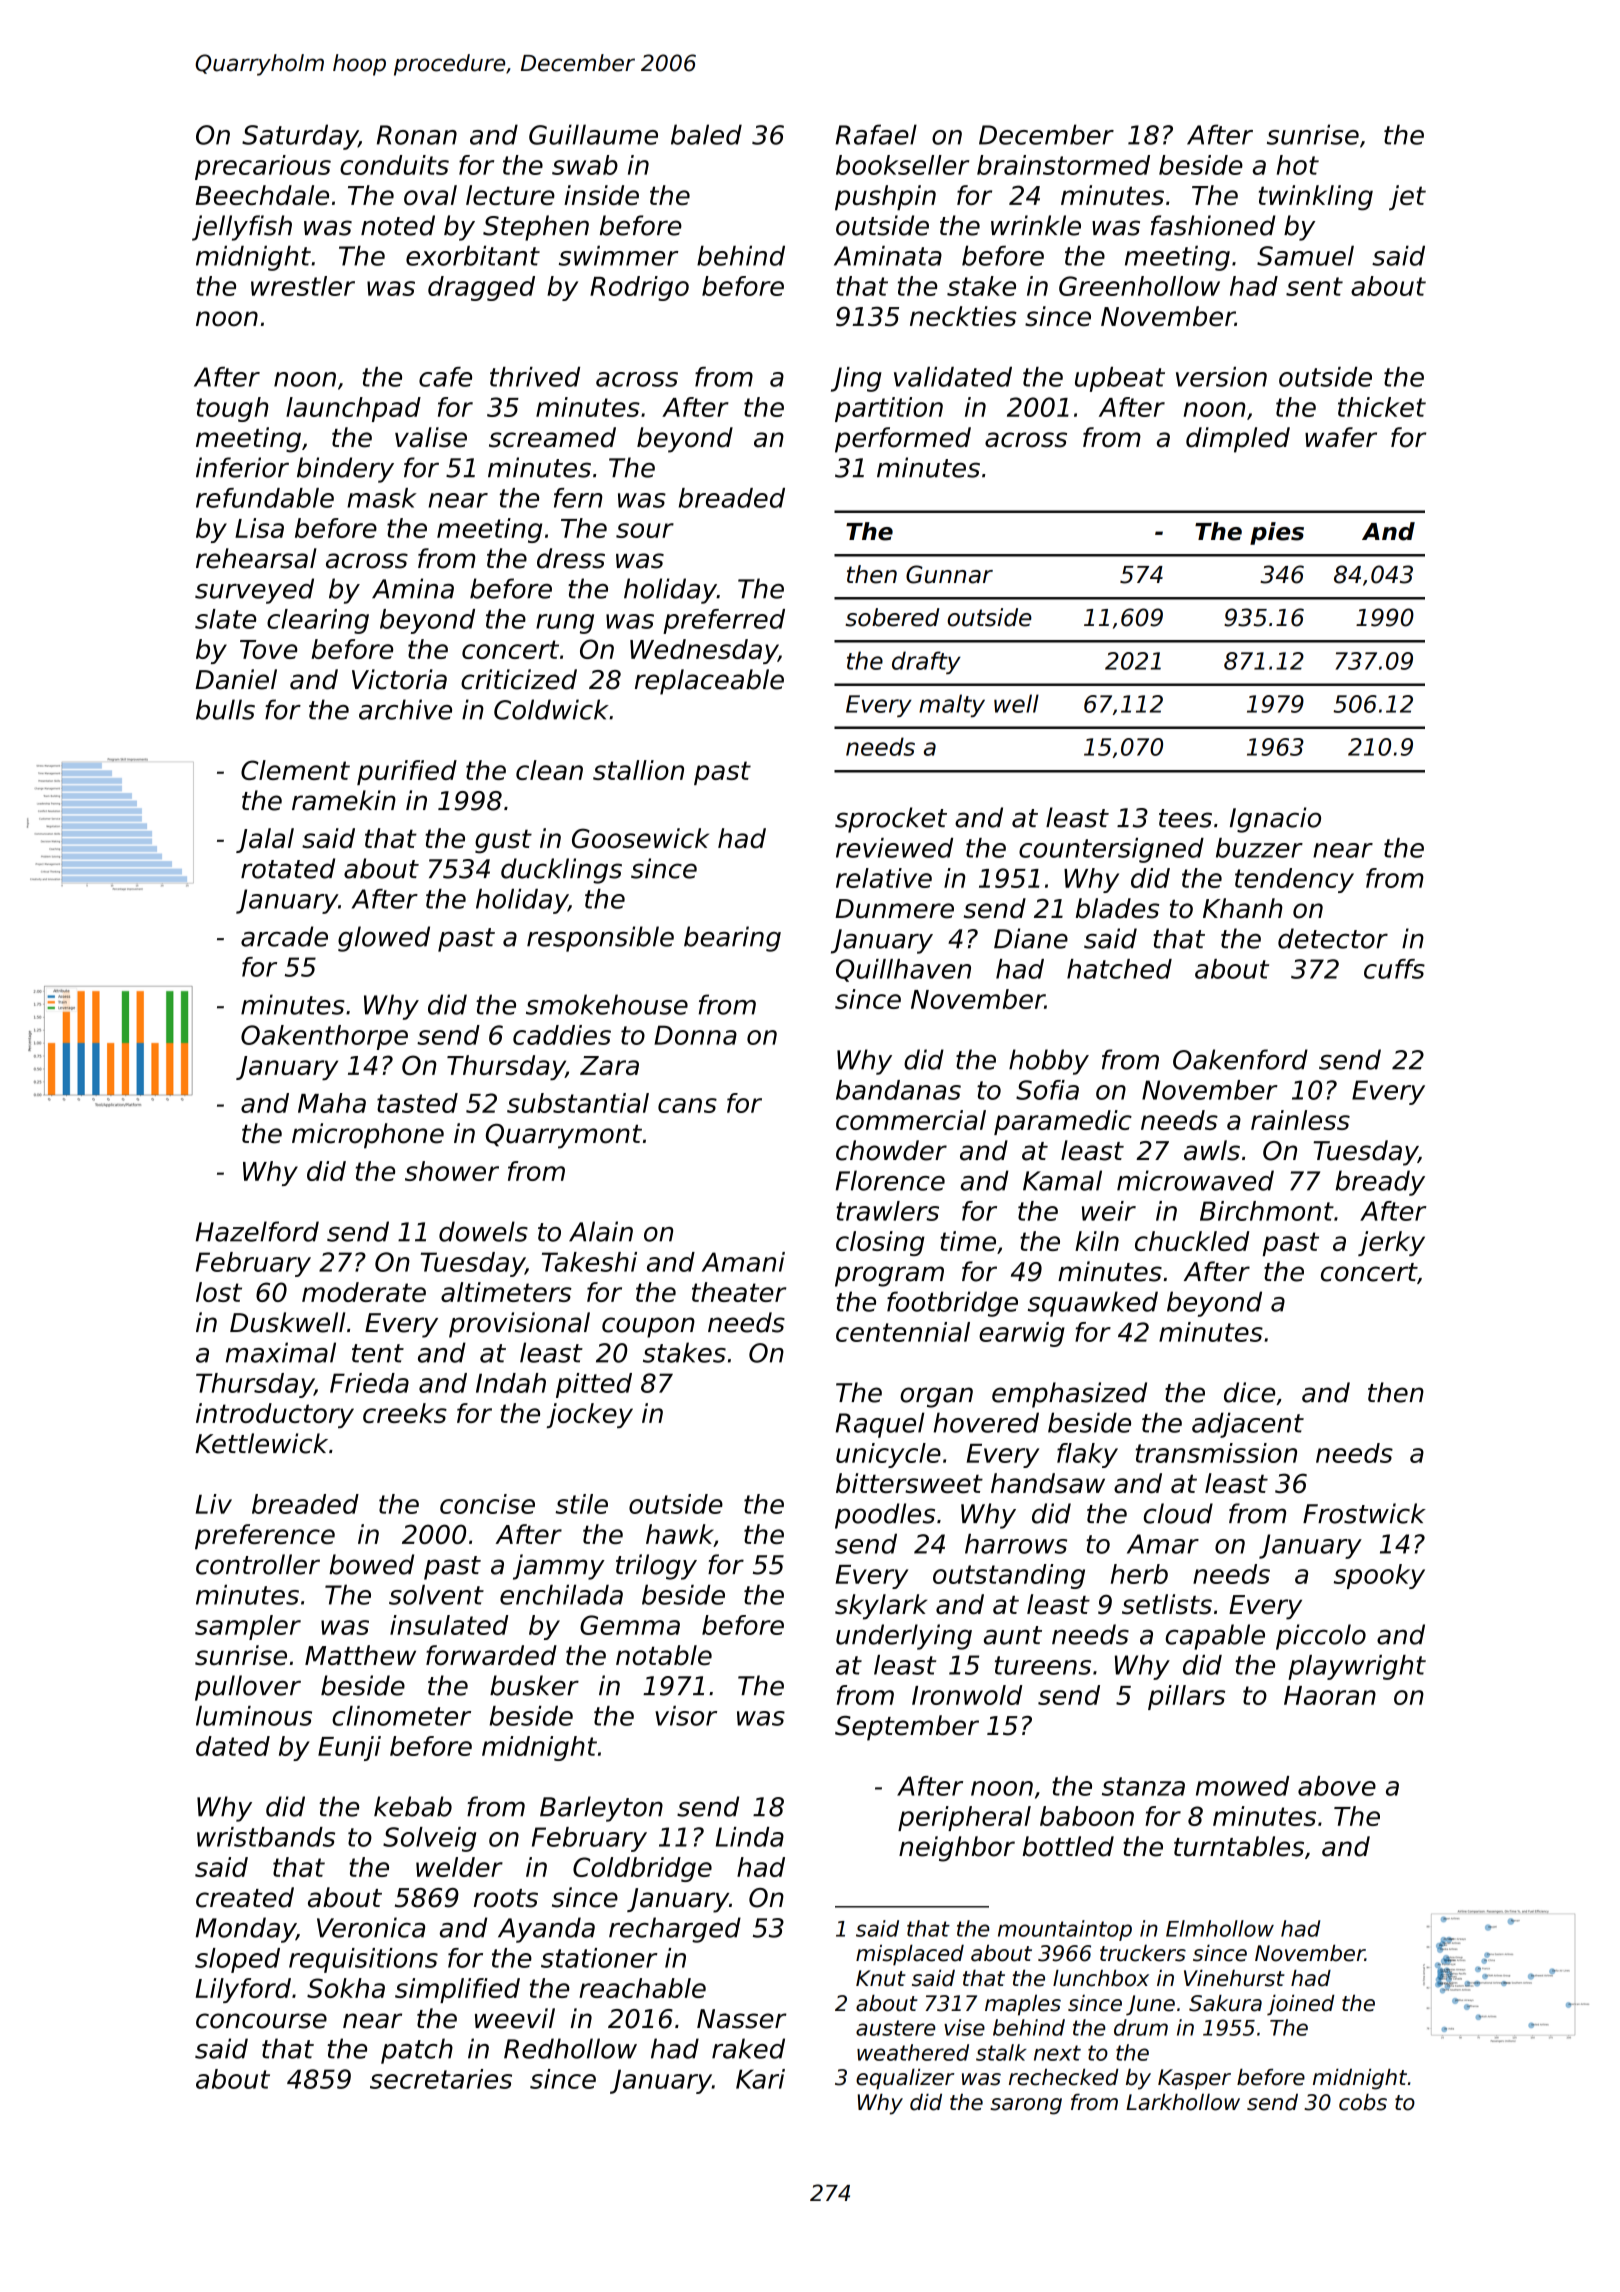  Describe the element at coordinates (561, 1594) in the image. I see `enchilada` at that location.
